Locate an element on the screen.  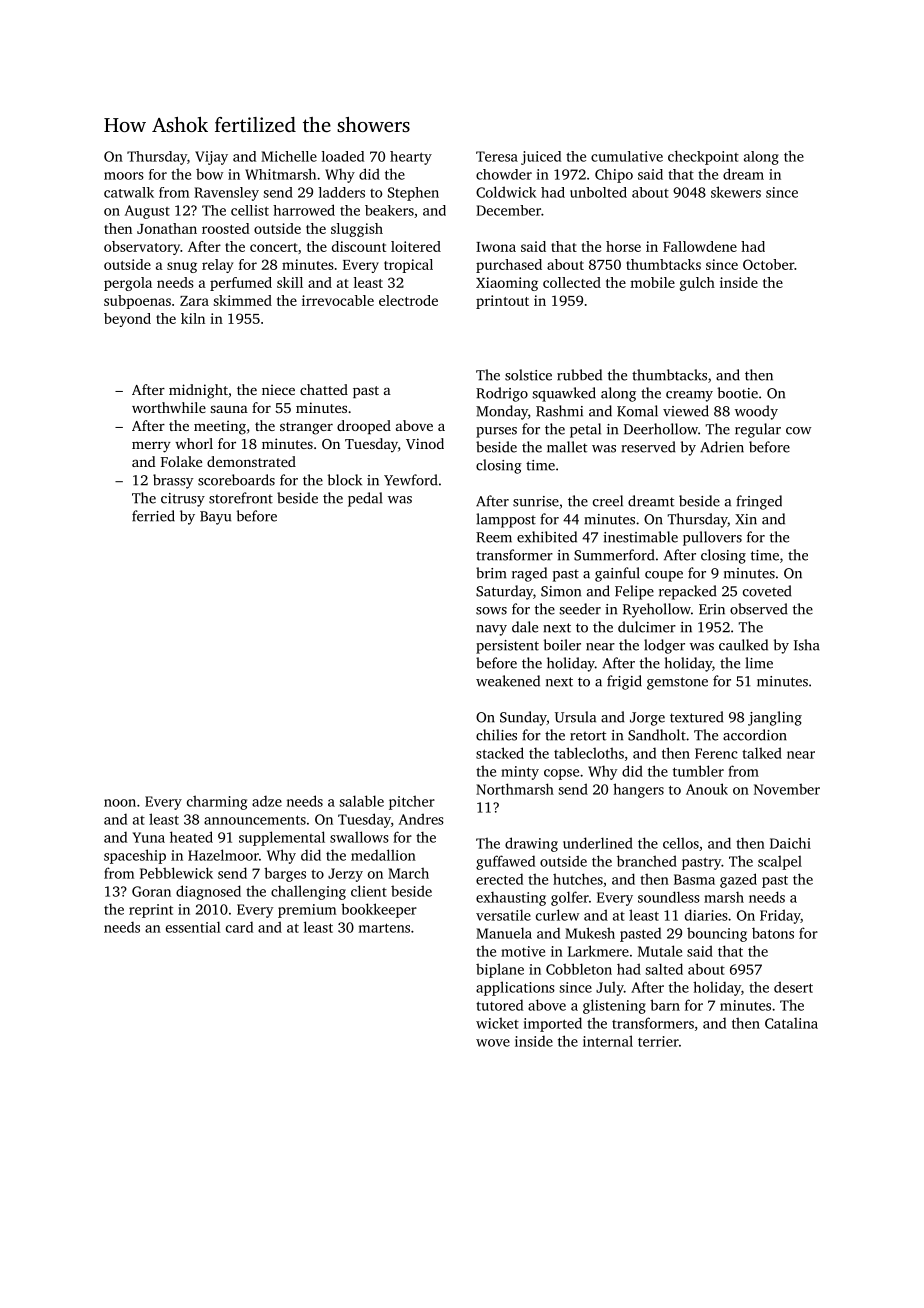
catwalk is located at coordinates (129, 192).
